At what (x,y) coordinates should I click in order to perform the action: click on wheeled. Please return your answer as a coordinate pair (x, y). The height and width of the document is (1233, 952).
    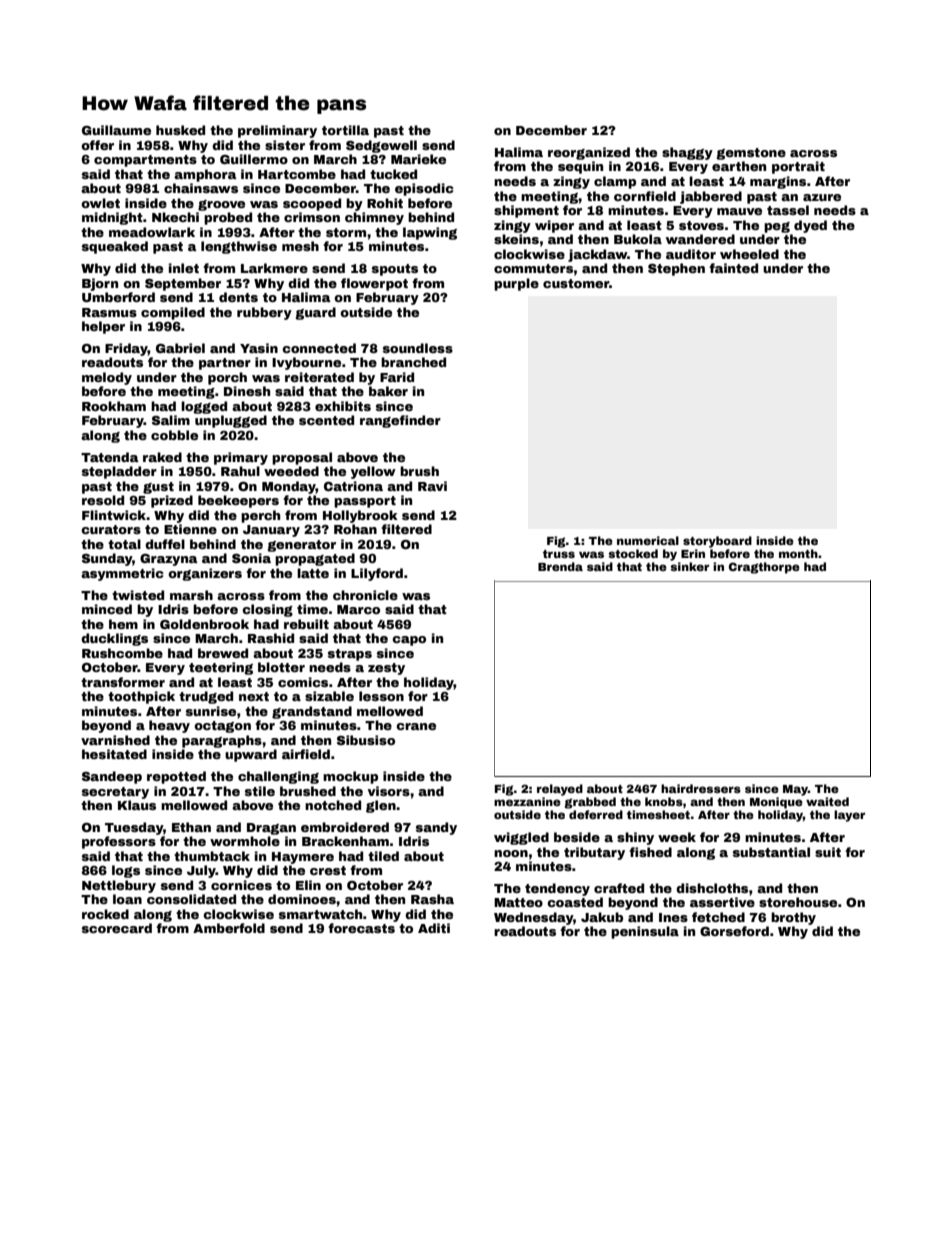
    Looking at the image, I should click on (749, 254).
